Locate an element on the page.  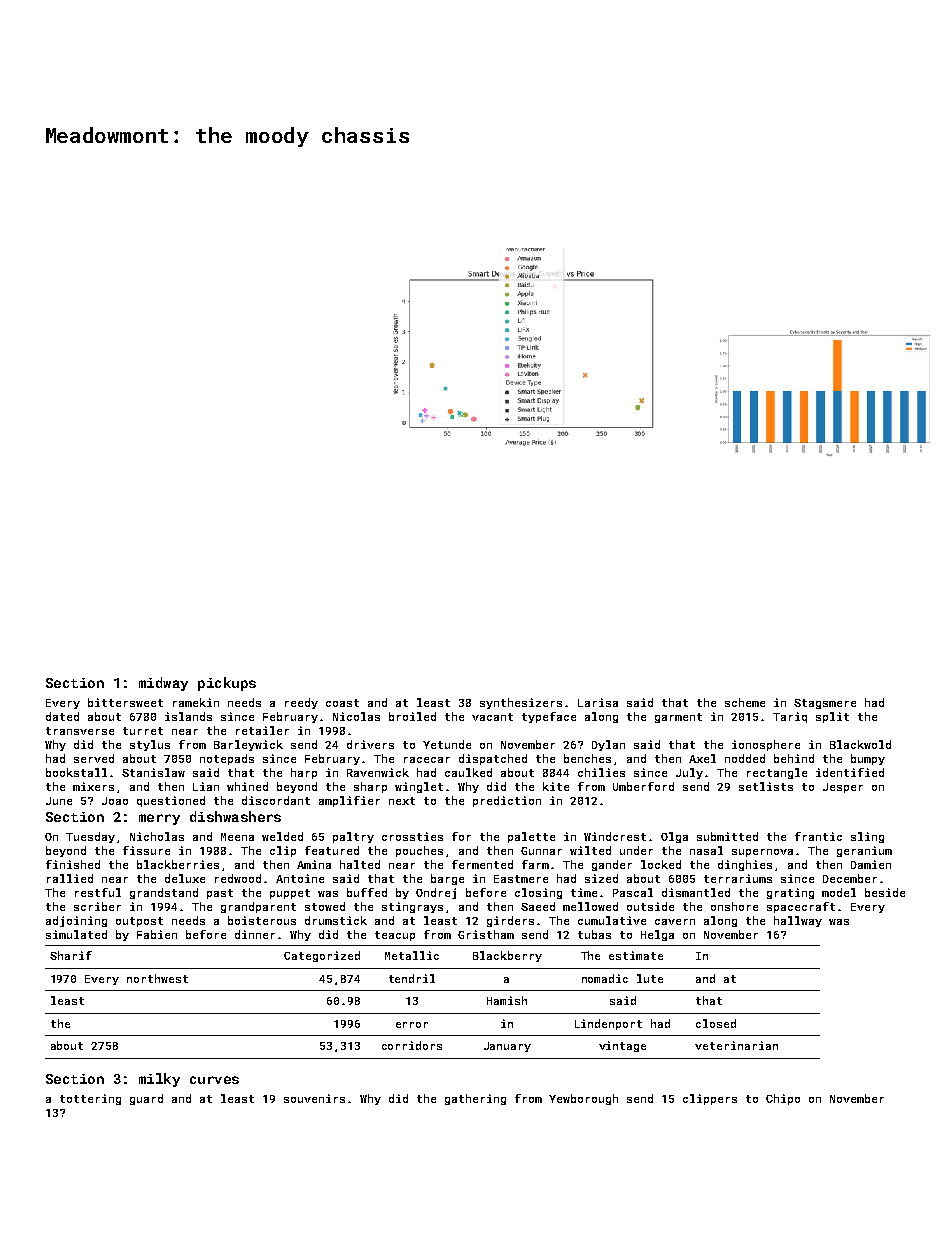
Chipo is located at coordinates (783, 1099).
